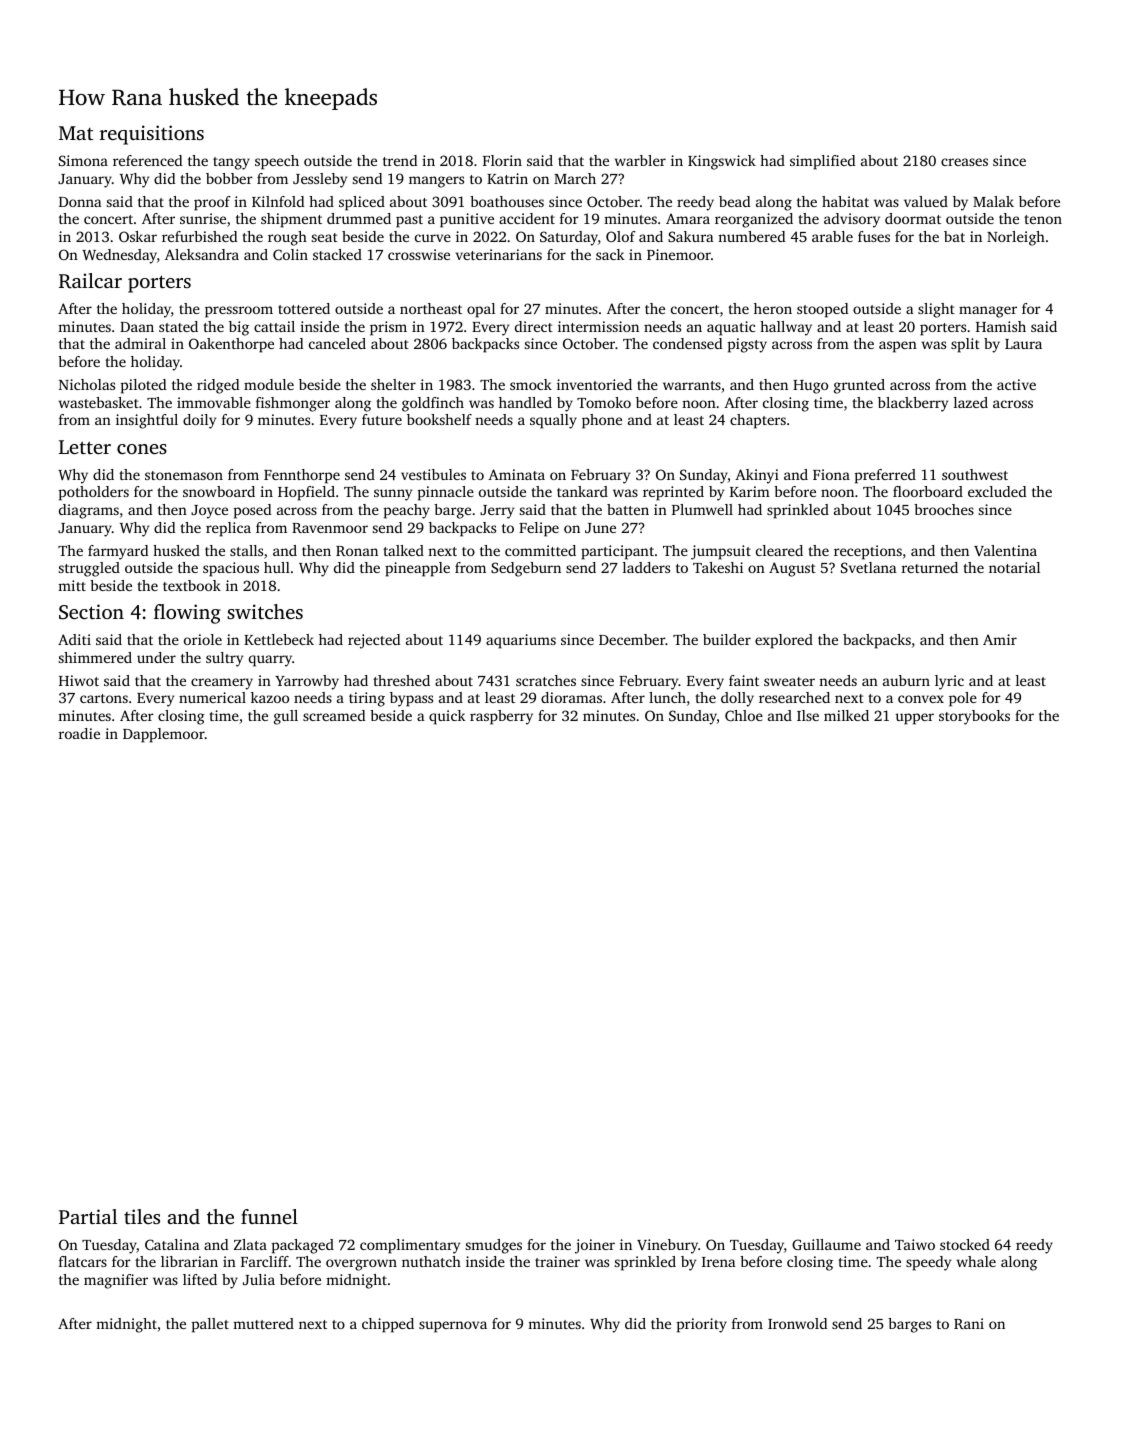 The height and width of the screenshot is (1450, 1121). What do you see at coordinates (95, 657) in the screenshot?
I see `shimmered` at bounding box center [95, 657].
